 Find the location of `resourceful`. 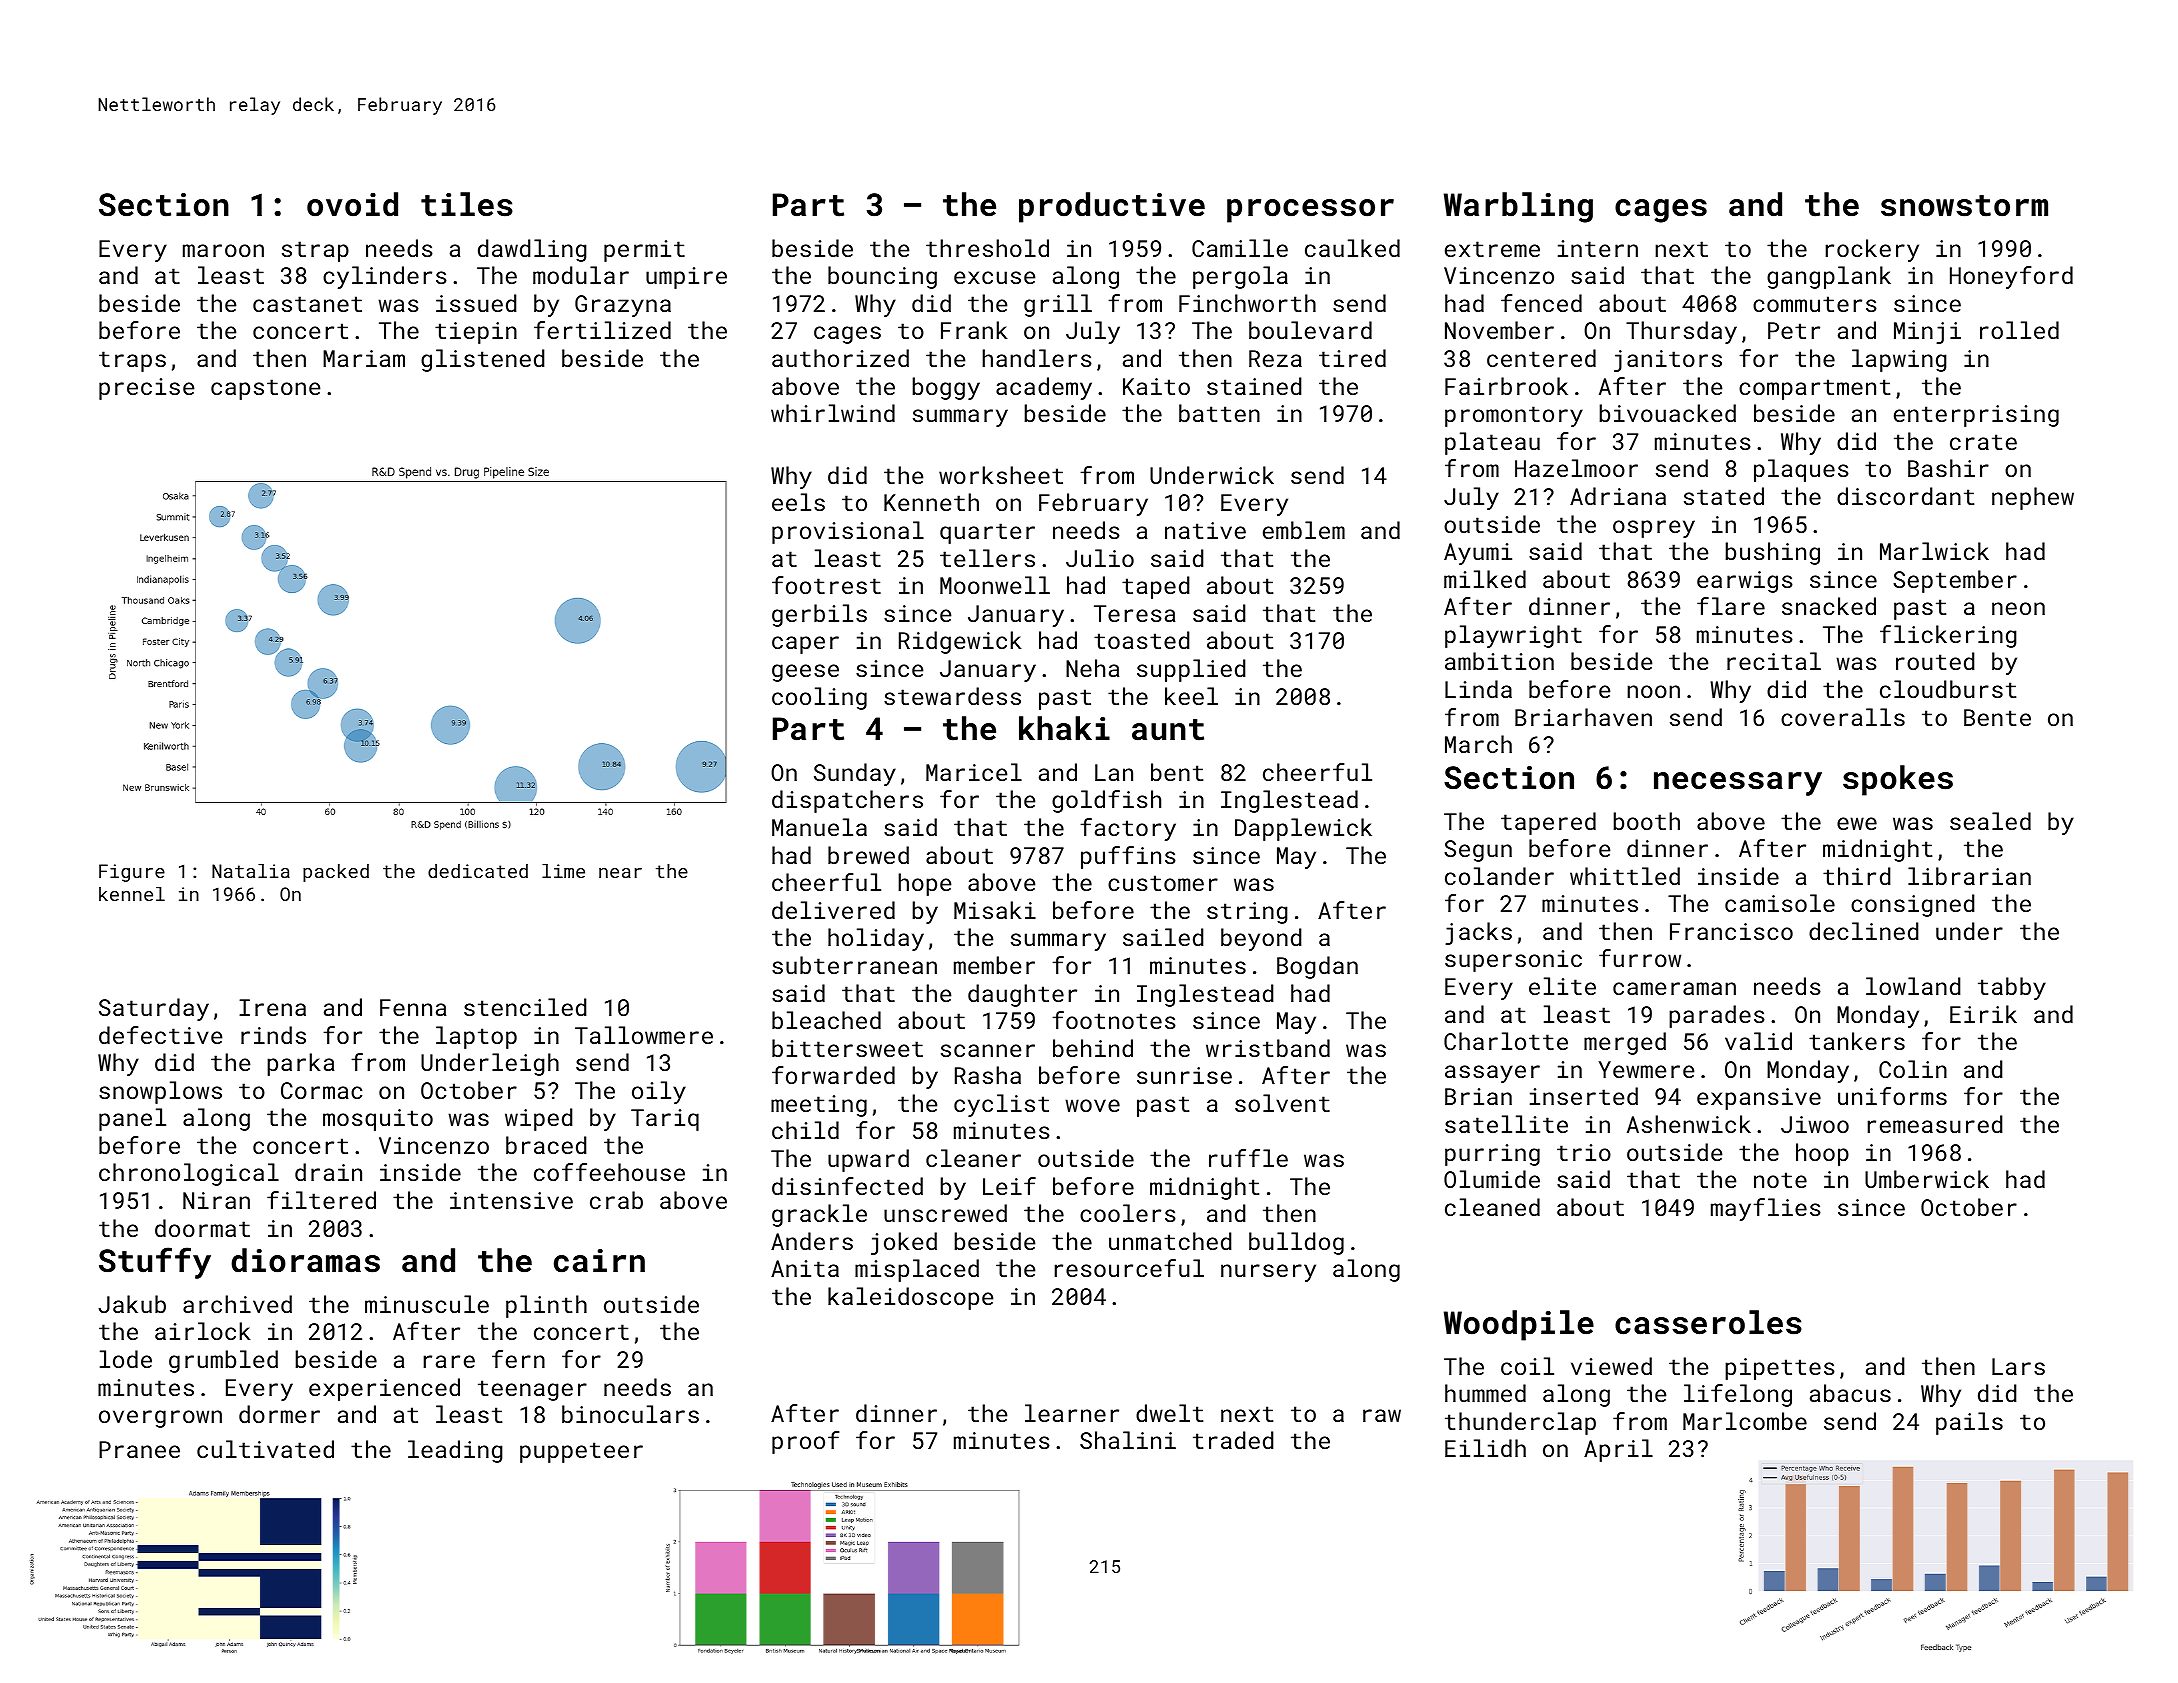

resourceful is located at coordinates (1129, 1268).
